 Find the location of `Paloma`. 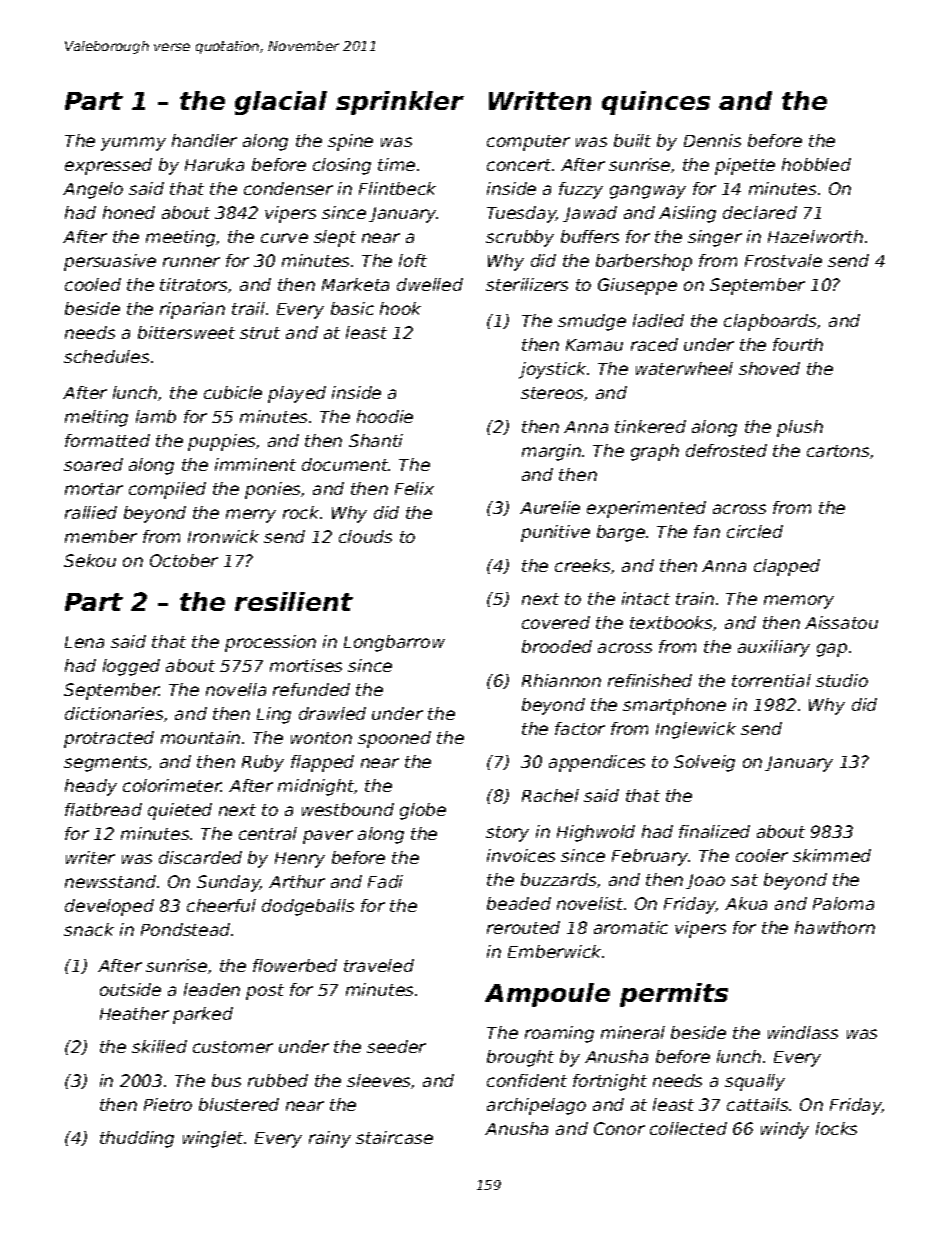

Paloma is located at coordinates (843, 903).
